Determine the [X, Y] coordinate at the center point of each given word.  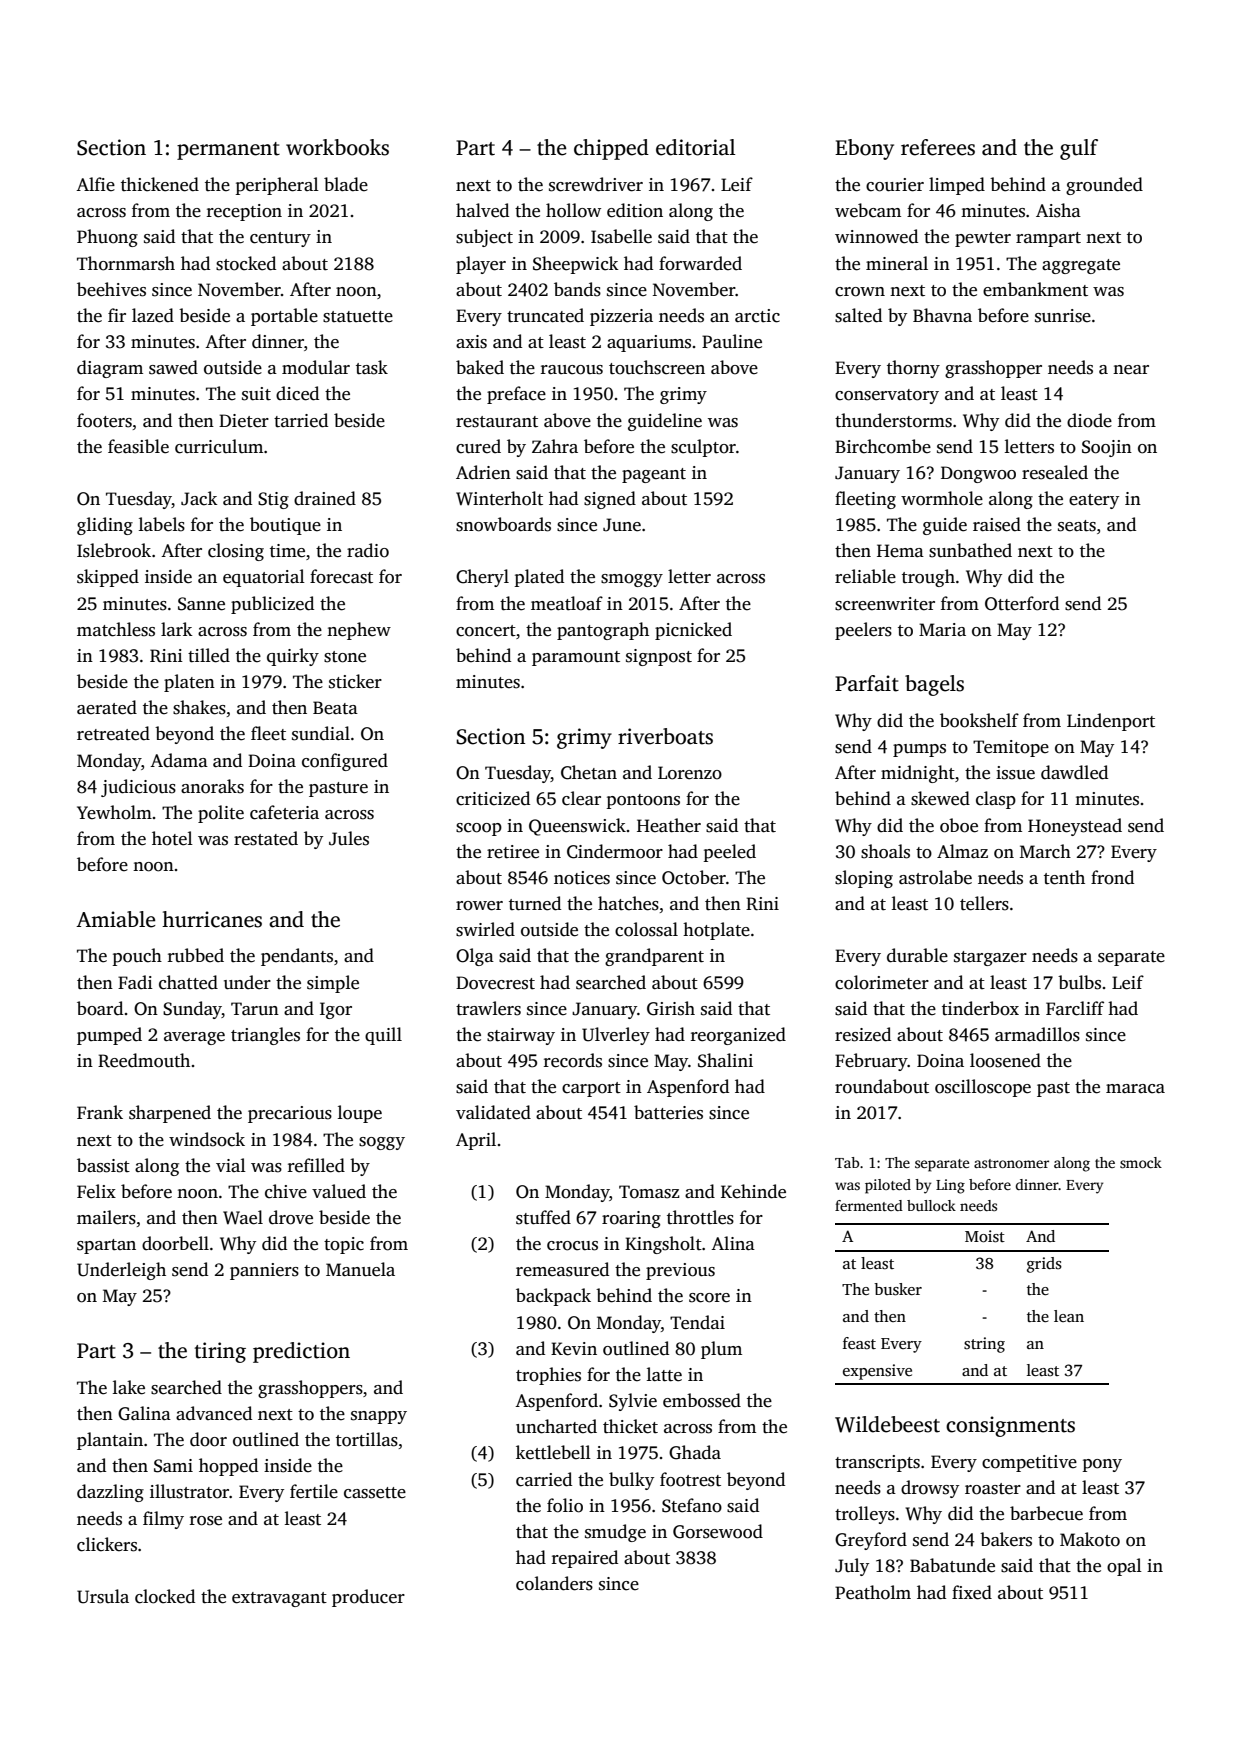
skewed [940, 798]
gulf [1079, 149]
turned [535, 903]
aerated [107, 707]
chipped [611, 149]
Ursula [103, 1596]
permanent [228, 151]
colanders [554, 1583]
